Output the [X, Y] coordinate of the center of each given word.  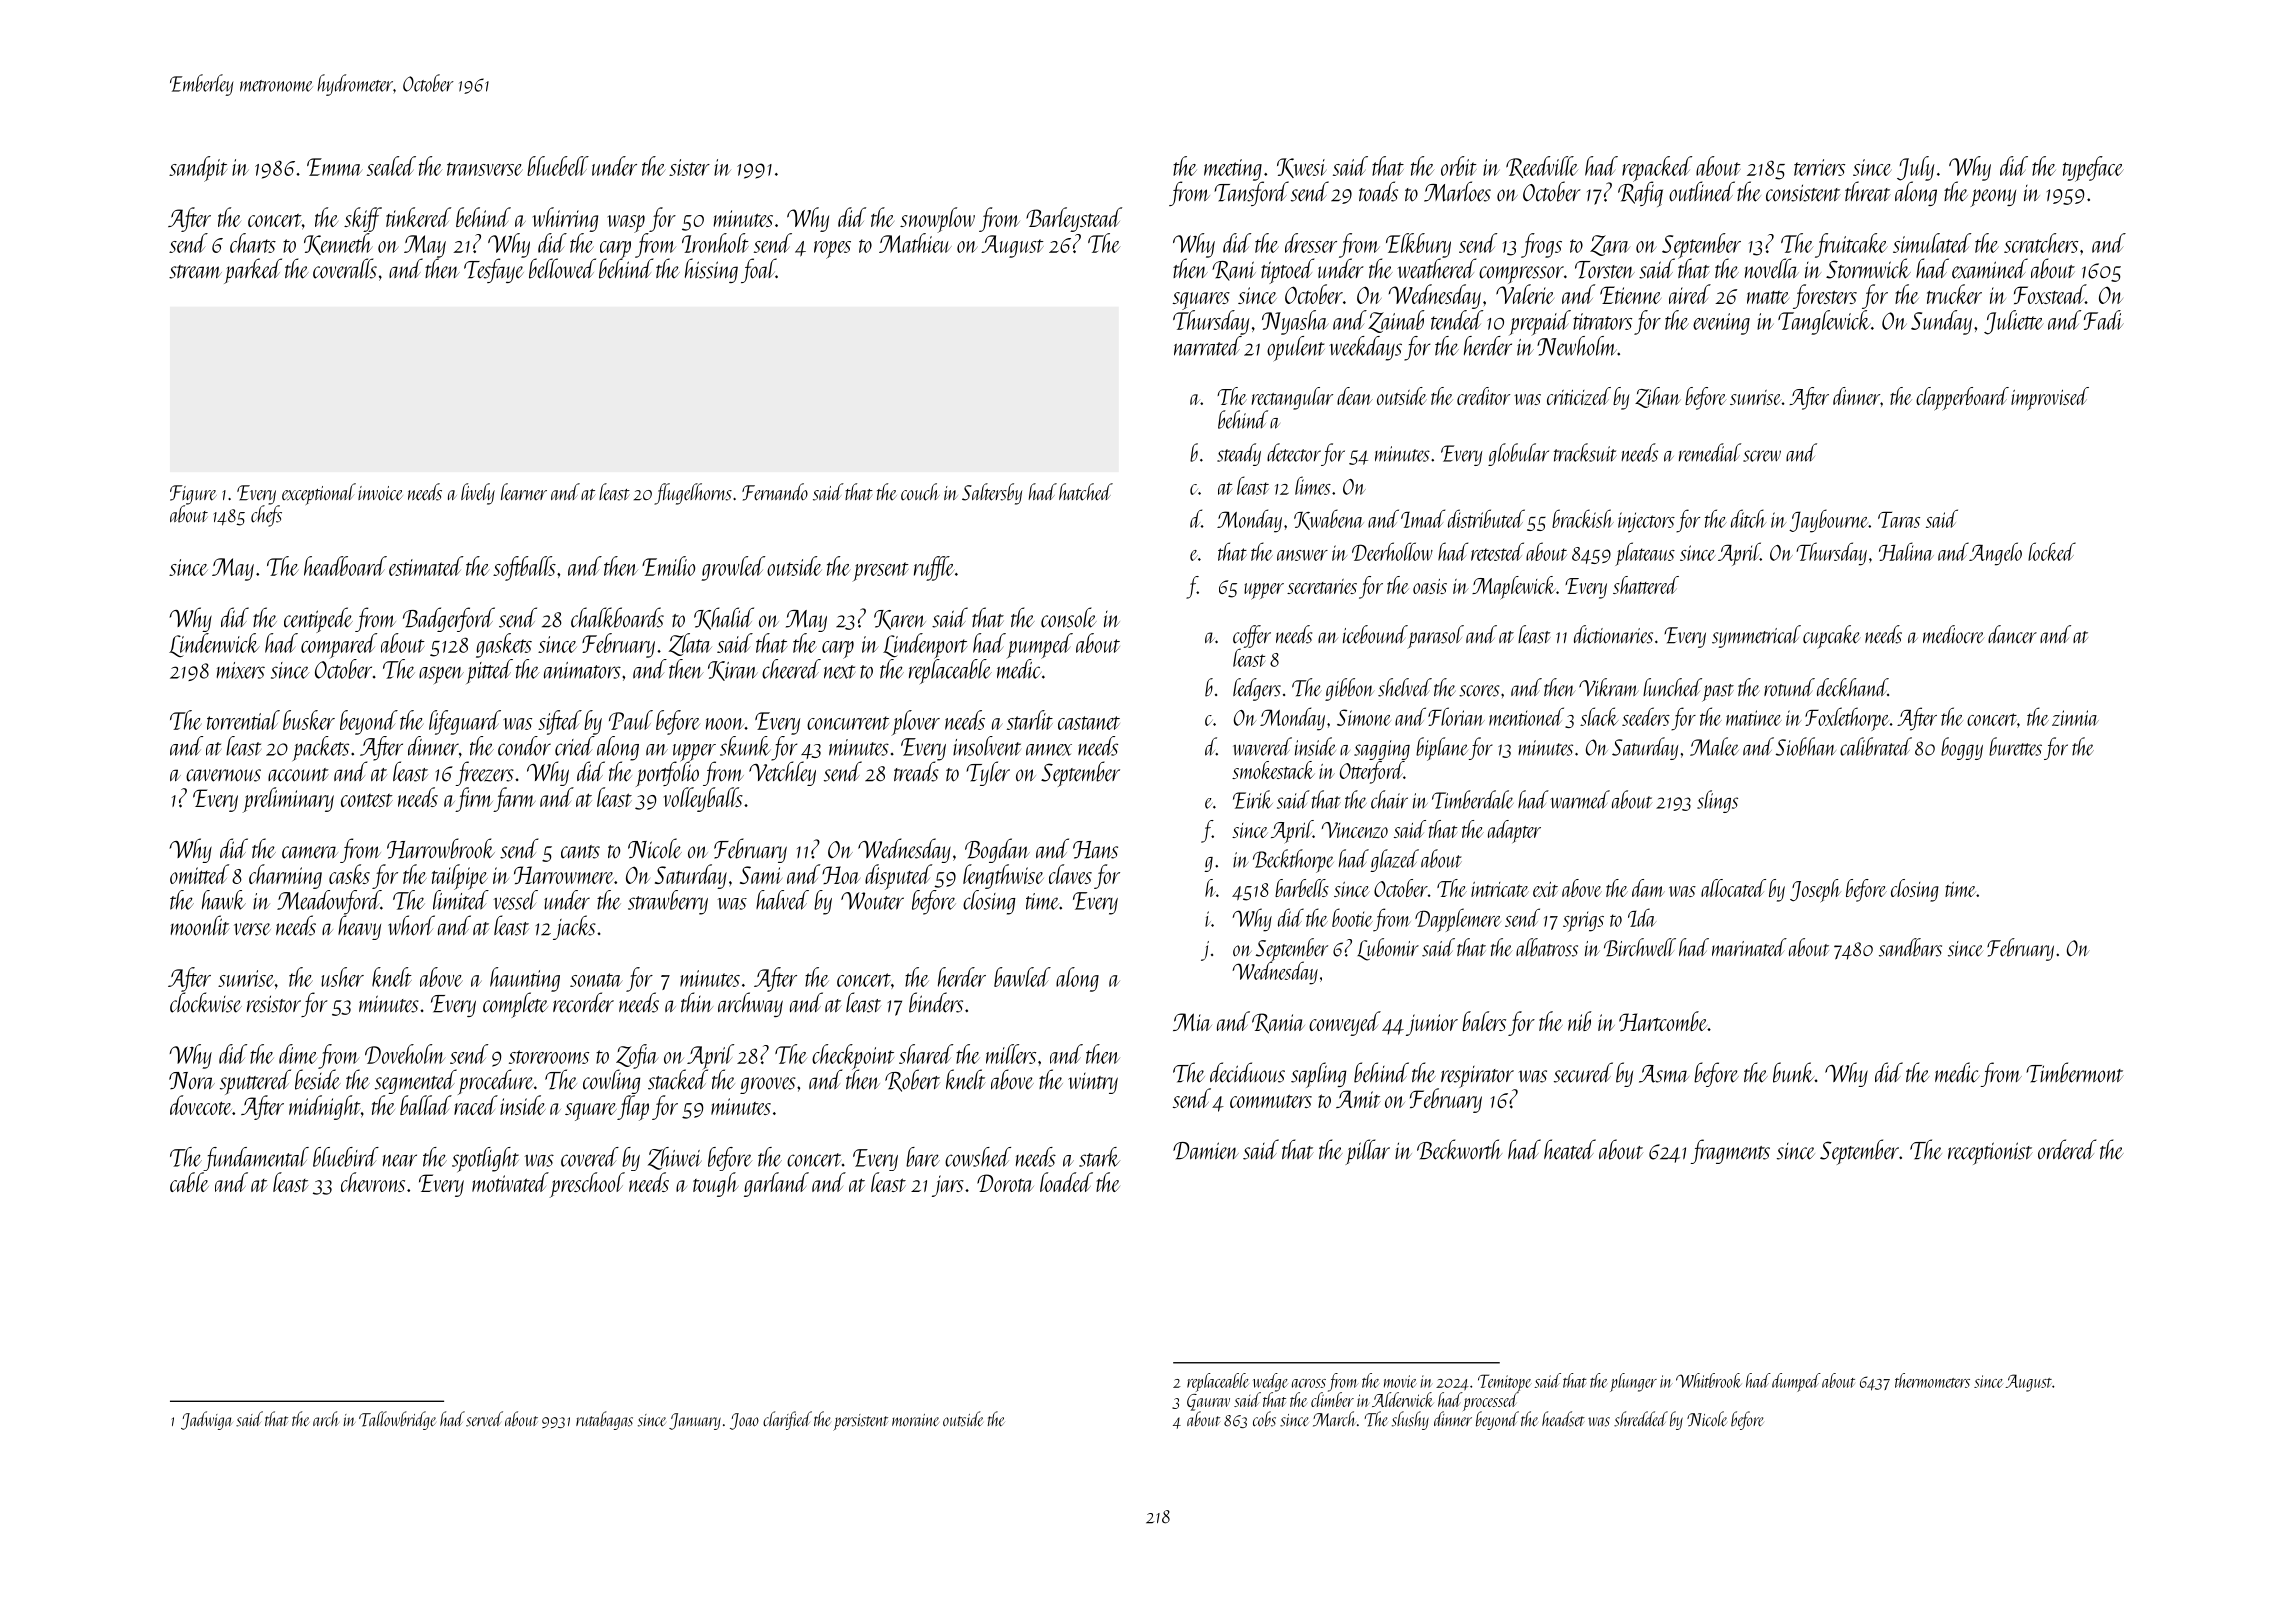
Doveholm [405, 1054]
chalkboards [617, 617]
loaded [1066, 1182]
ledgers [1257, 689]
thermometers [1932, 1380]
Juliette [2014, 322]
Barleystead [1074, 219]
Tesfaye [494, 270]
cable [189, 1182]
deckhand [1852, 687]
